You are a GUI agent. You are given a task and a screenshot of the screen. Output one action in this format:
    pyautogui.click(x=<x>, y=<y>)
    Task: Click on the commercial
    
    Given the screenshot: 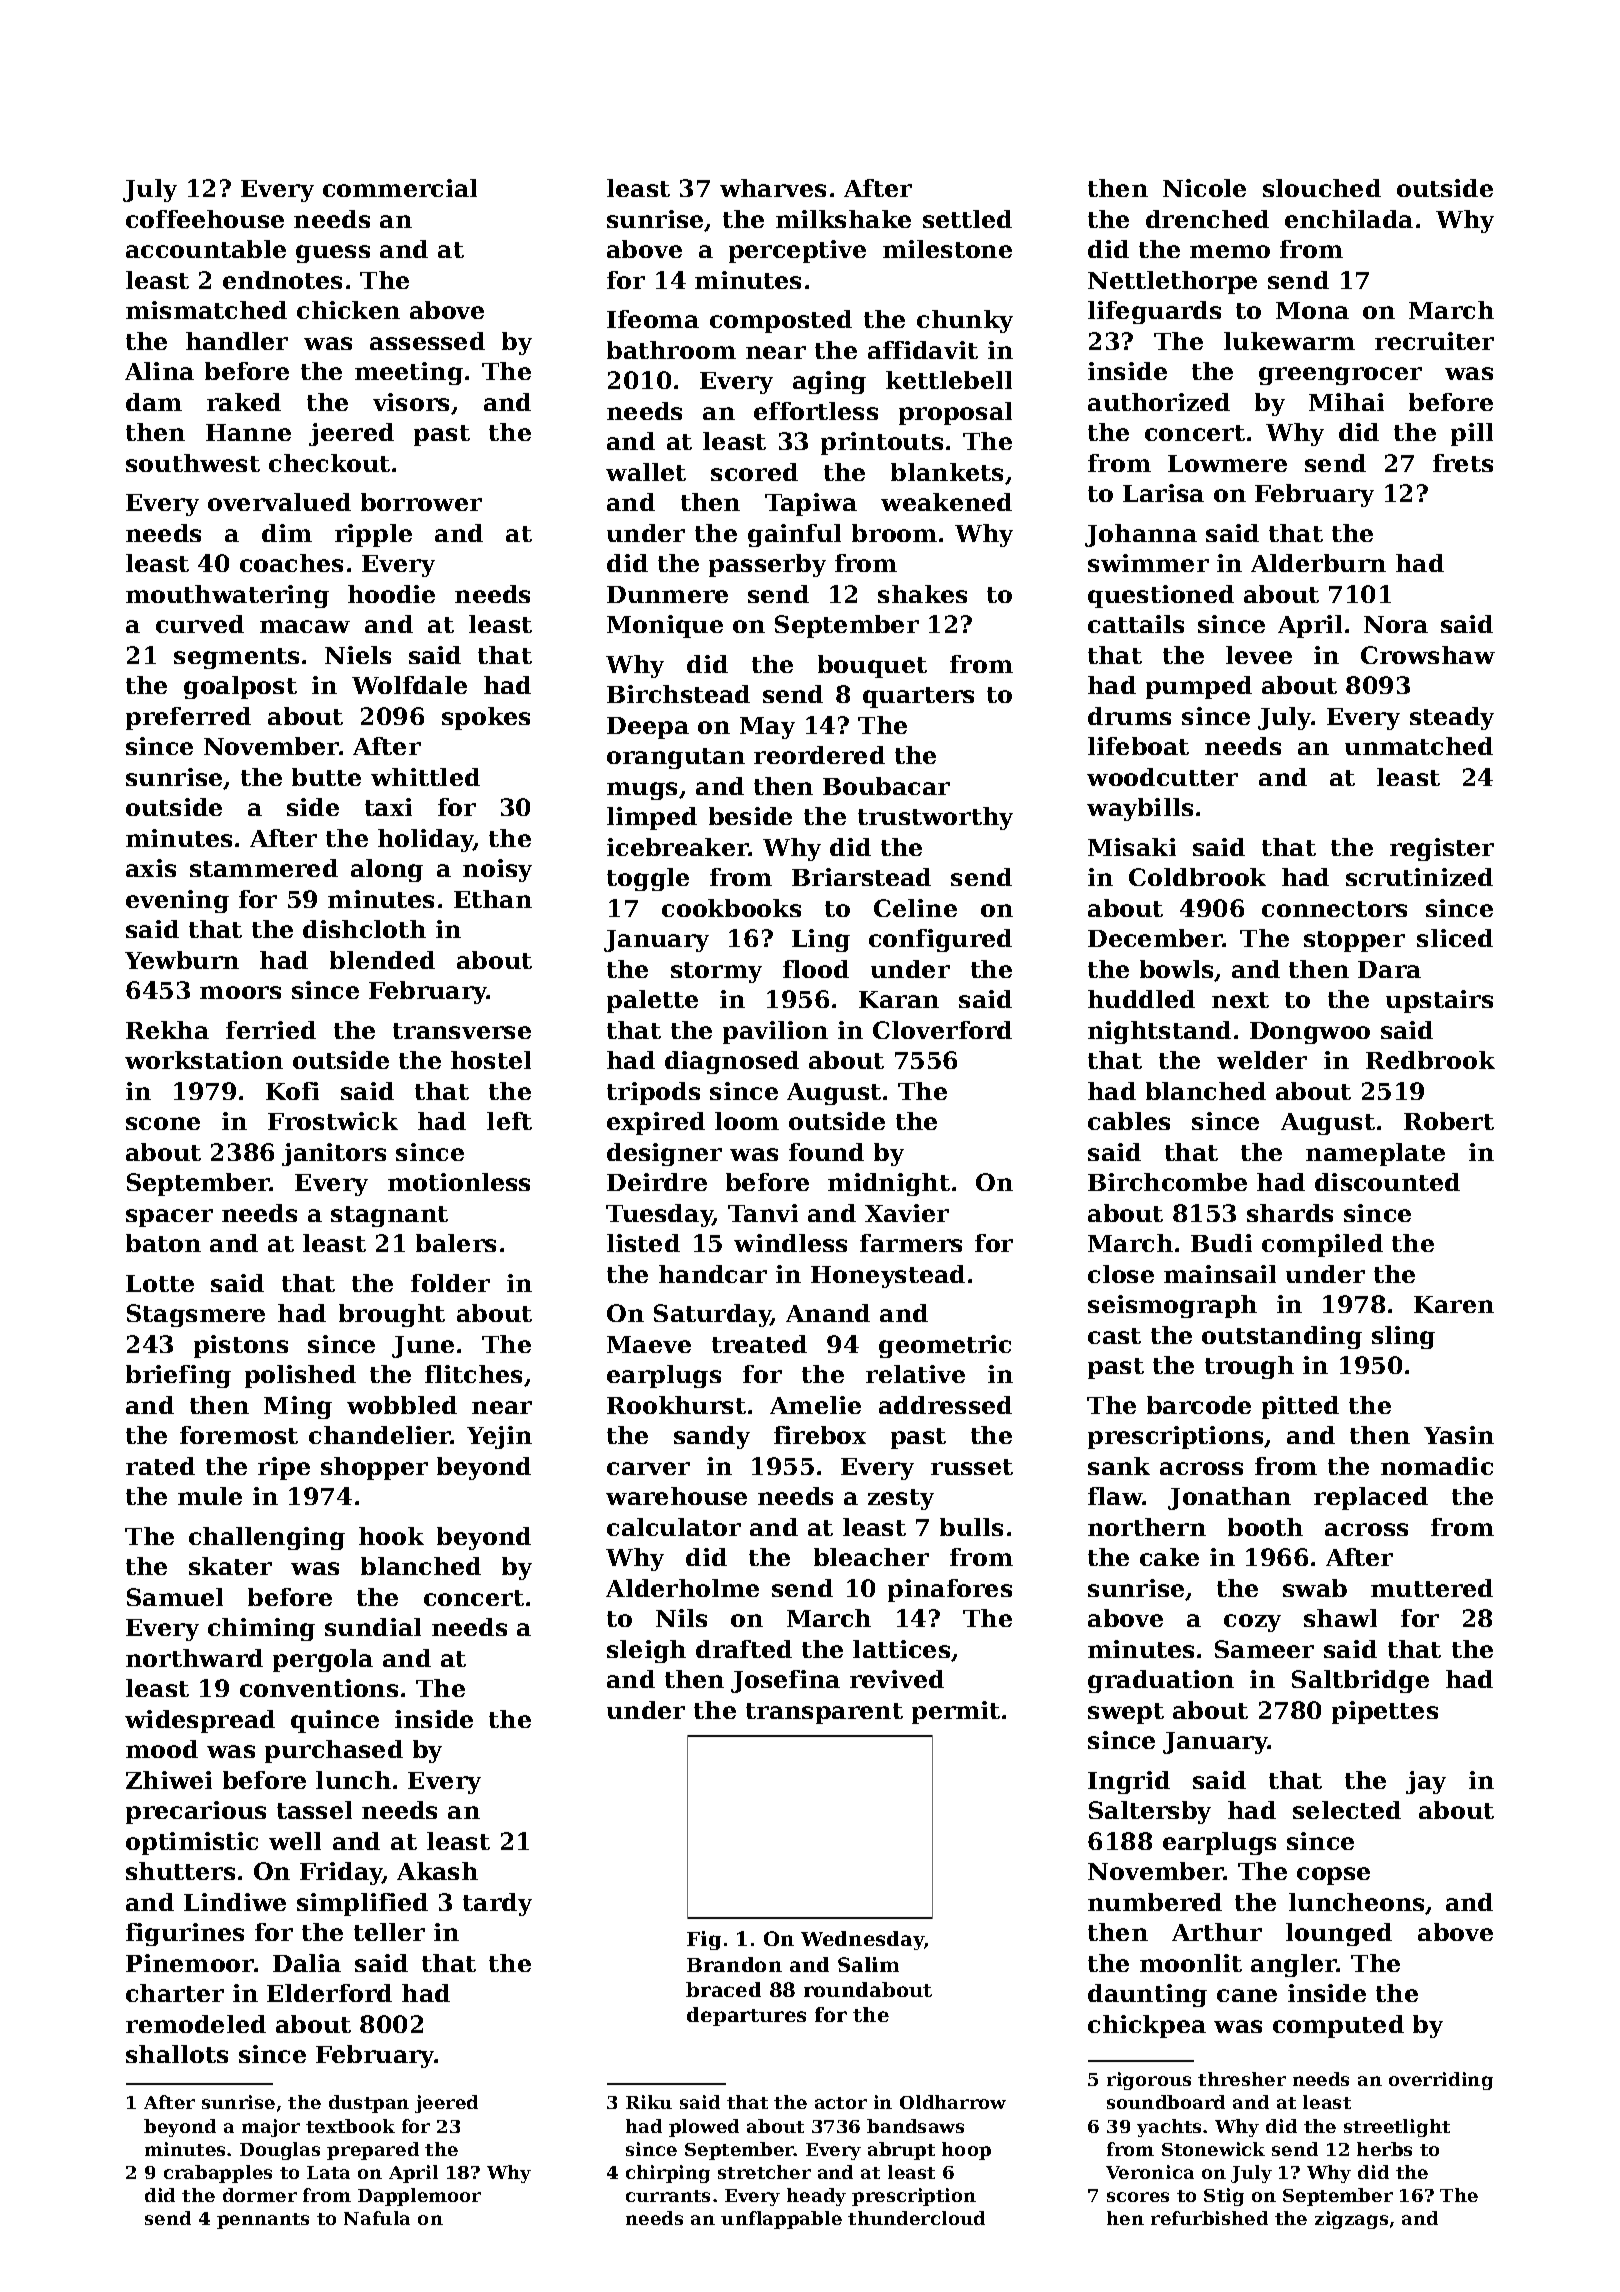 What is the action you would take?
    pyautogui.click(x=400, y=188)
